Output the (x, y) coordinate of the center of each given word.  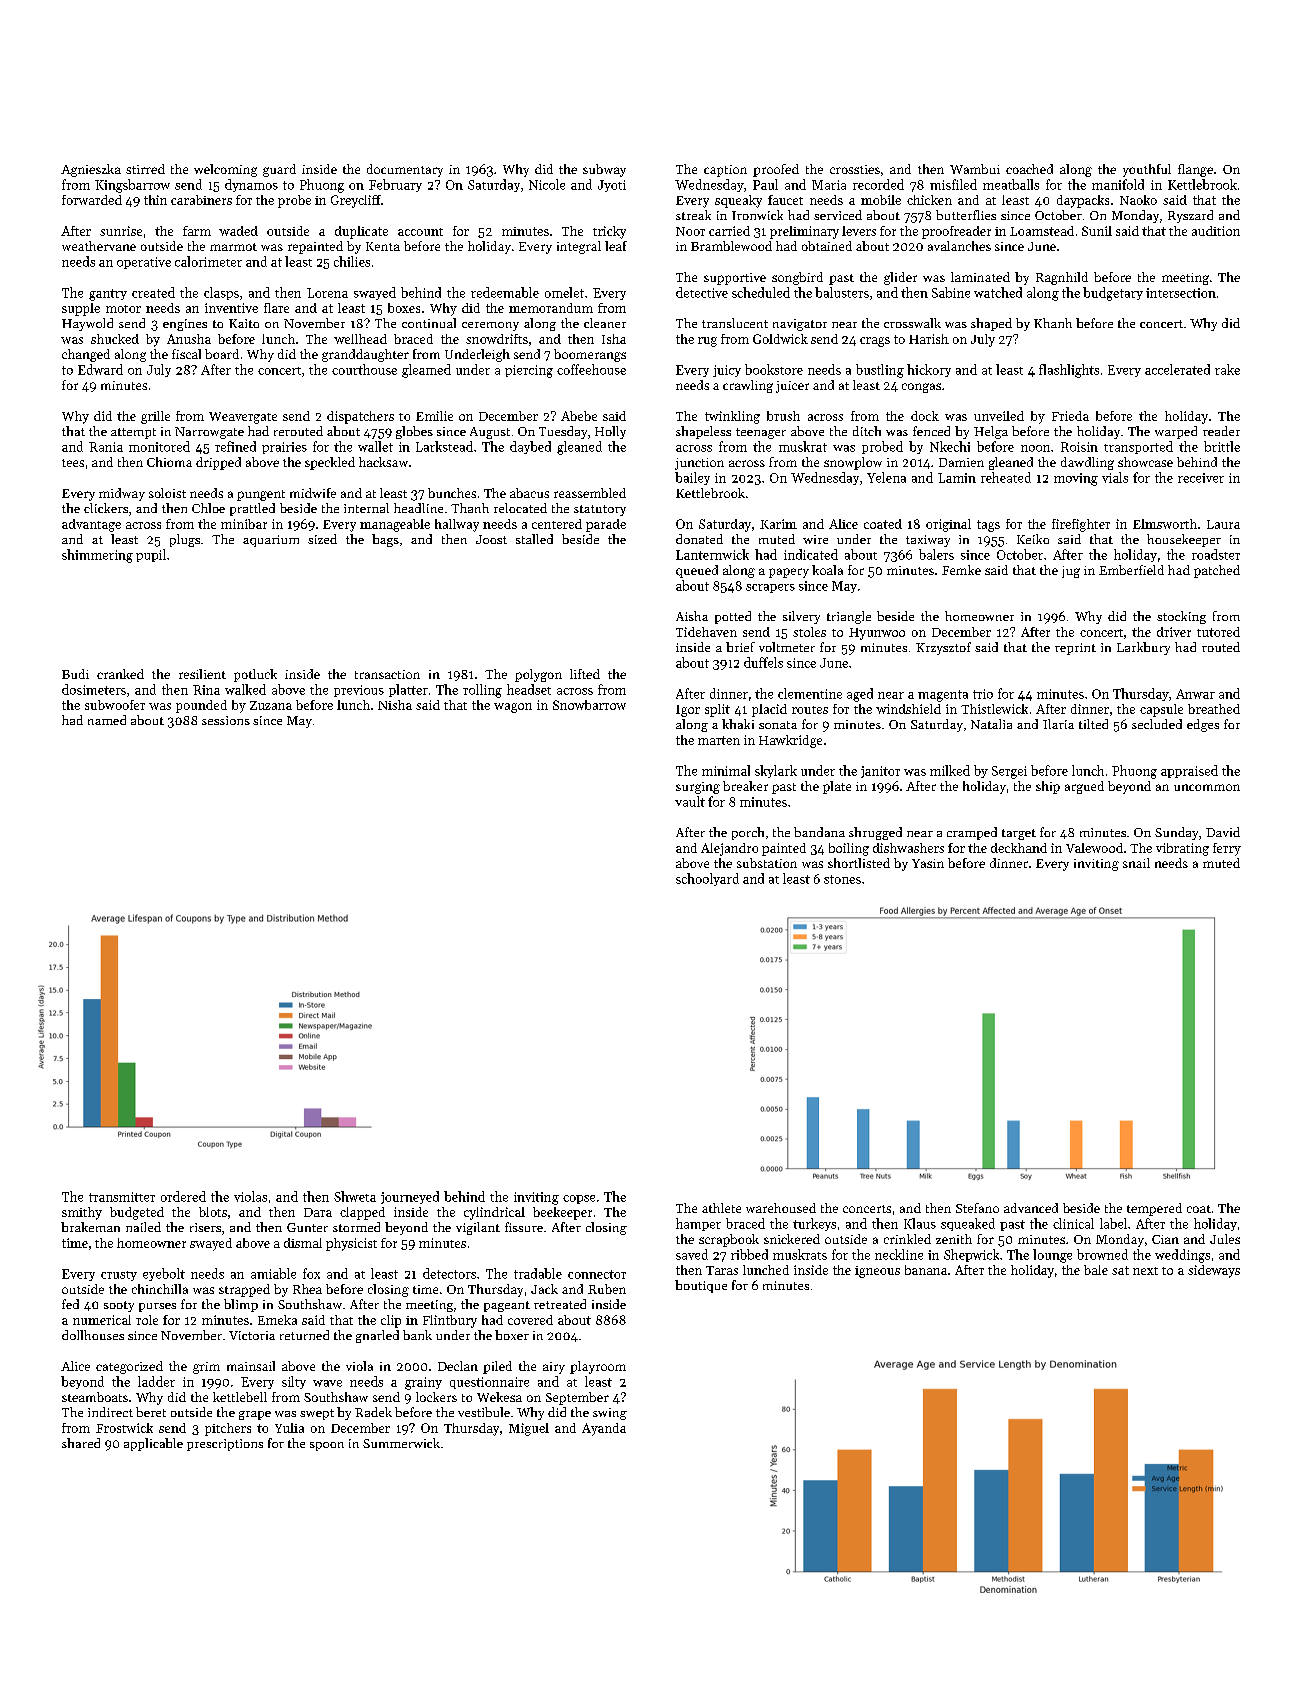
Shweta (355, 1196)
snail (1136, 863)
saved (692, 1254)
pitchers (228, 1429)
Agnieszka (91, 170)
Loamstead (1042, 231)
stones (842, 879)
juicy (727, 371)
